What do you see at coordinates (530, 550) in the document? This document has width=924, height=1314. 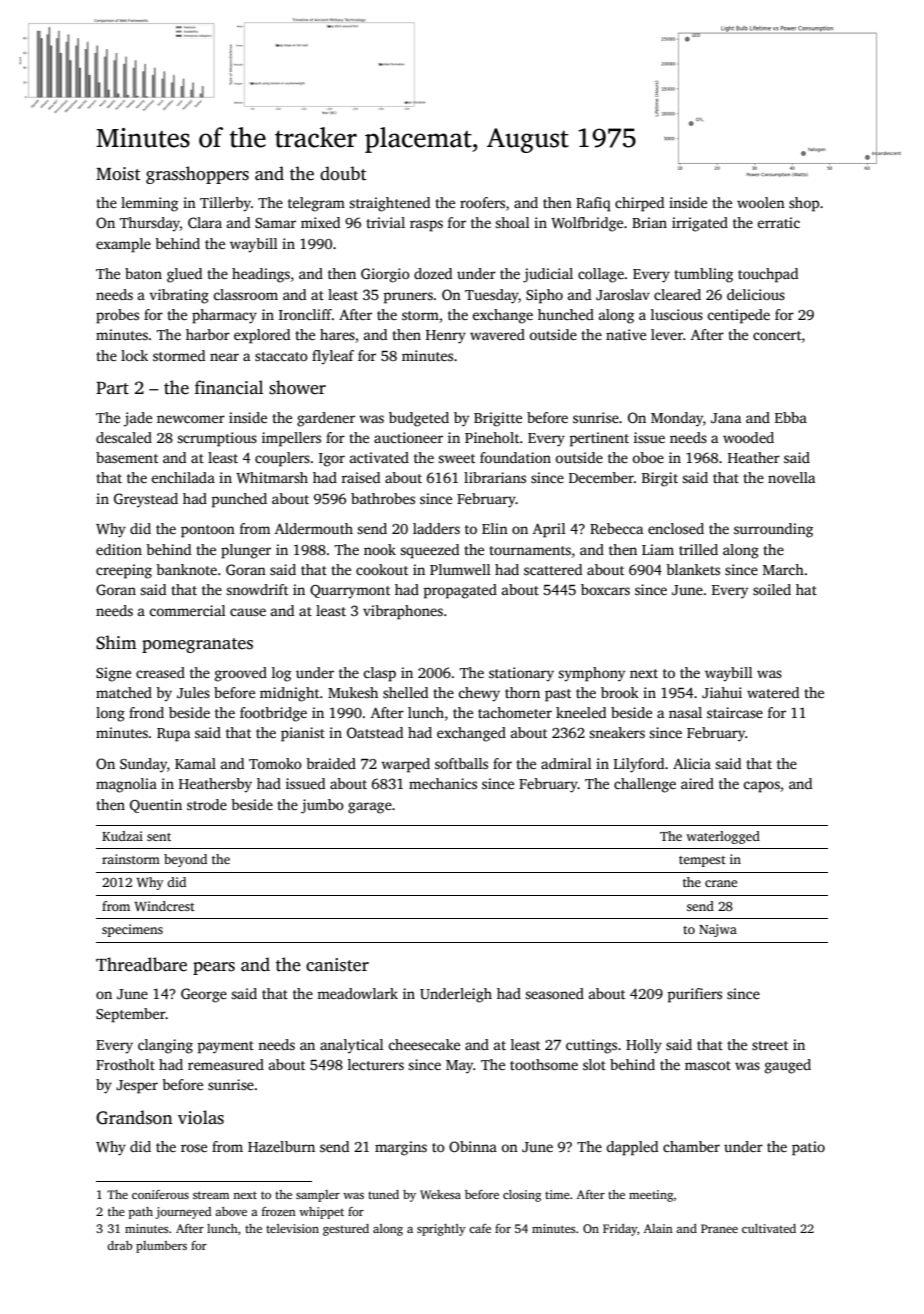 I see `tournaments` at bounding box center [530, 550].
